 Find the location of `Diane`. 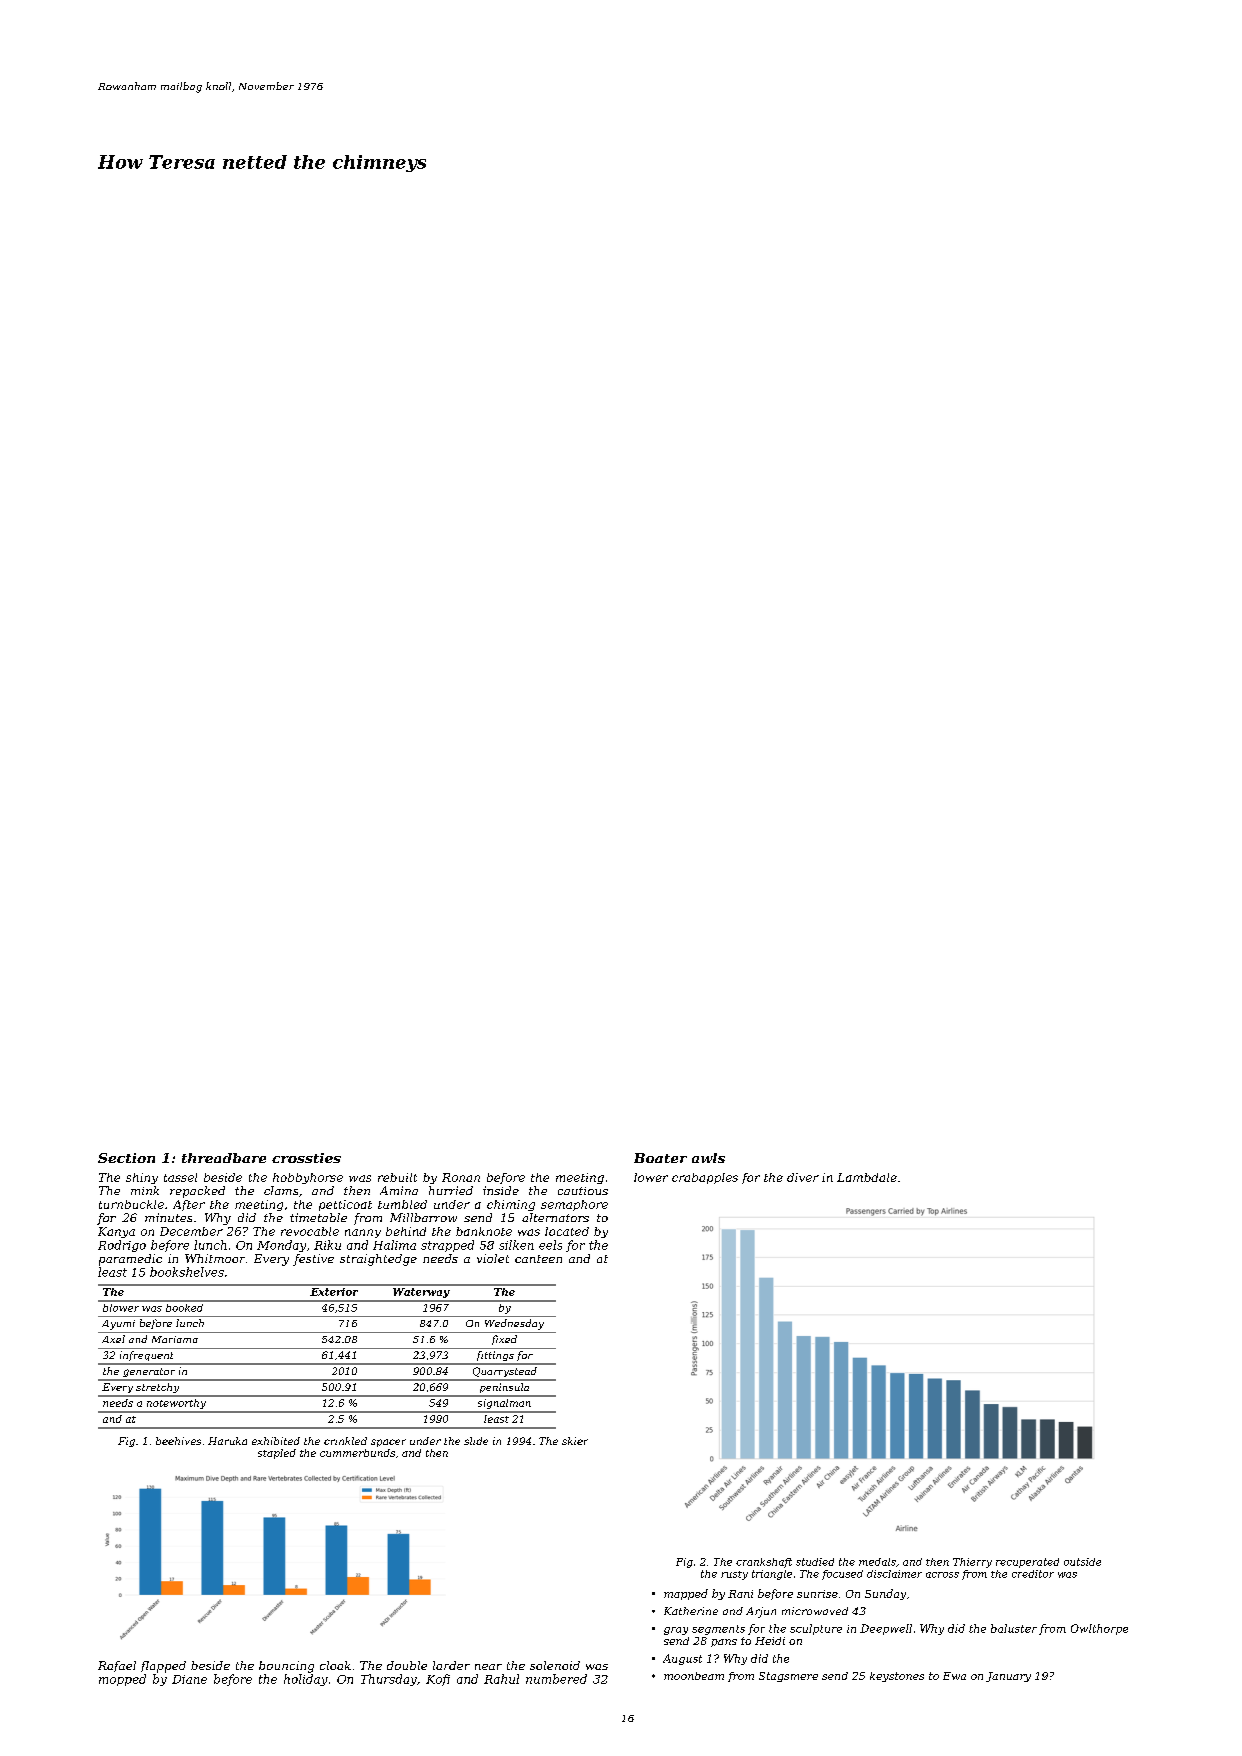

Diane is located at coordinates (189, 1679).
